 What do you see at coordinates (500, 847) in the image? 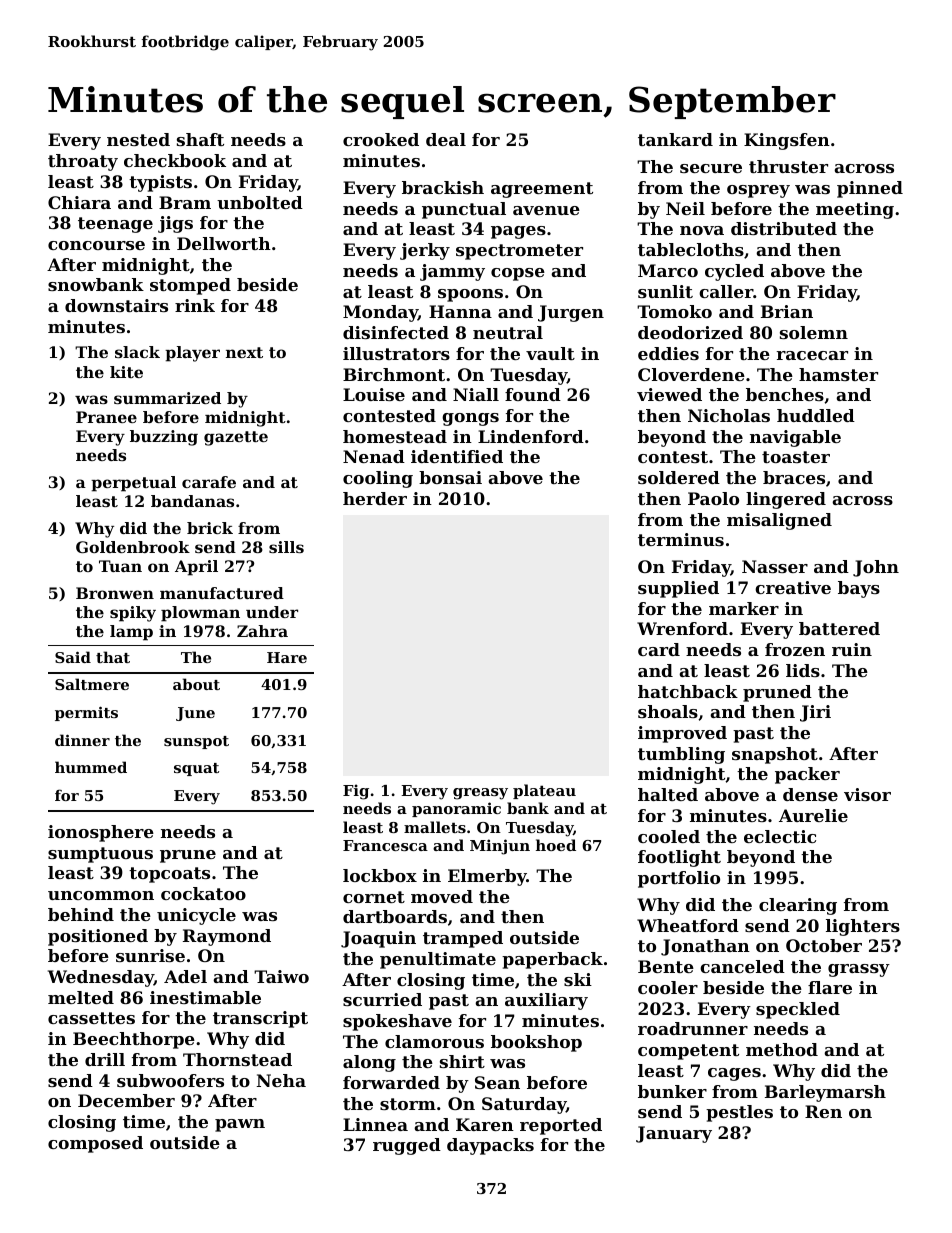
I see `Minjun` at bounding box center [500, 847].
